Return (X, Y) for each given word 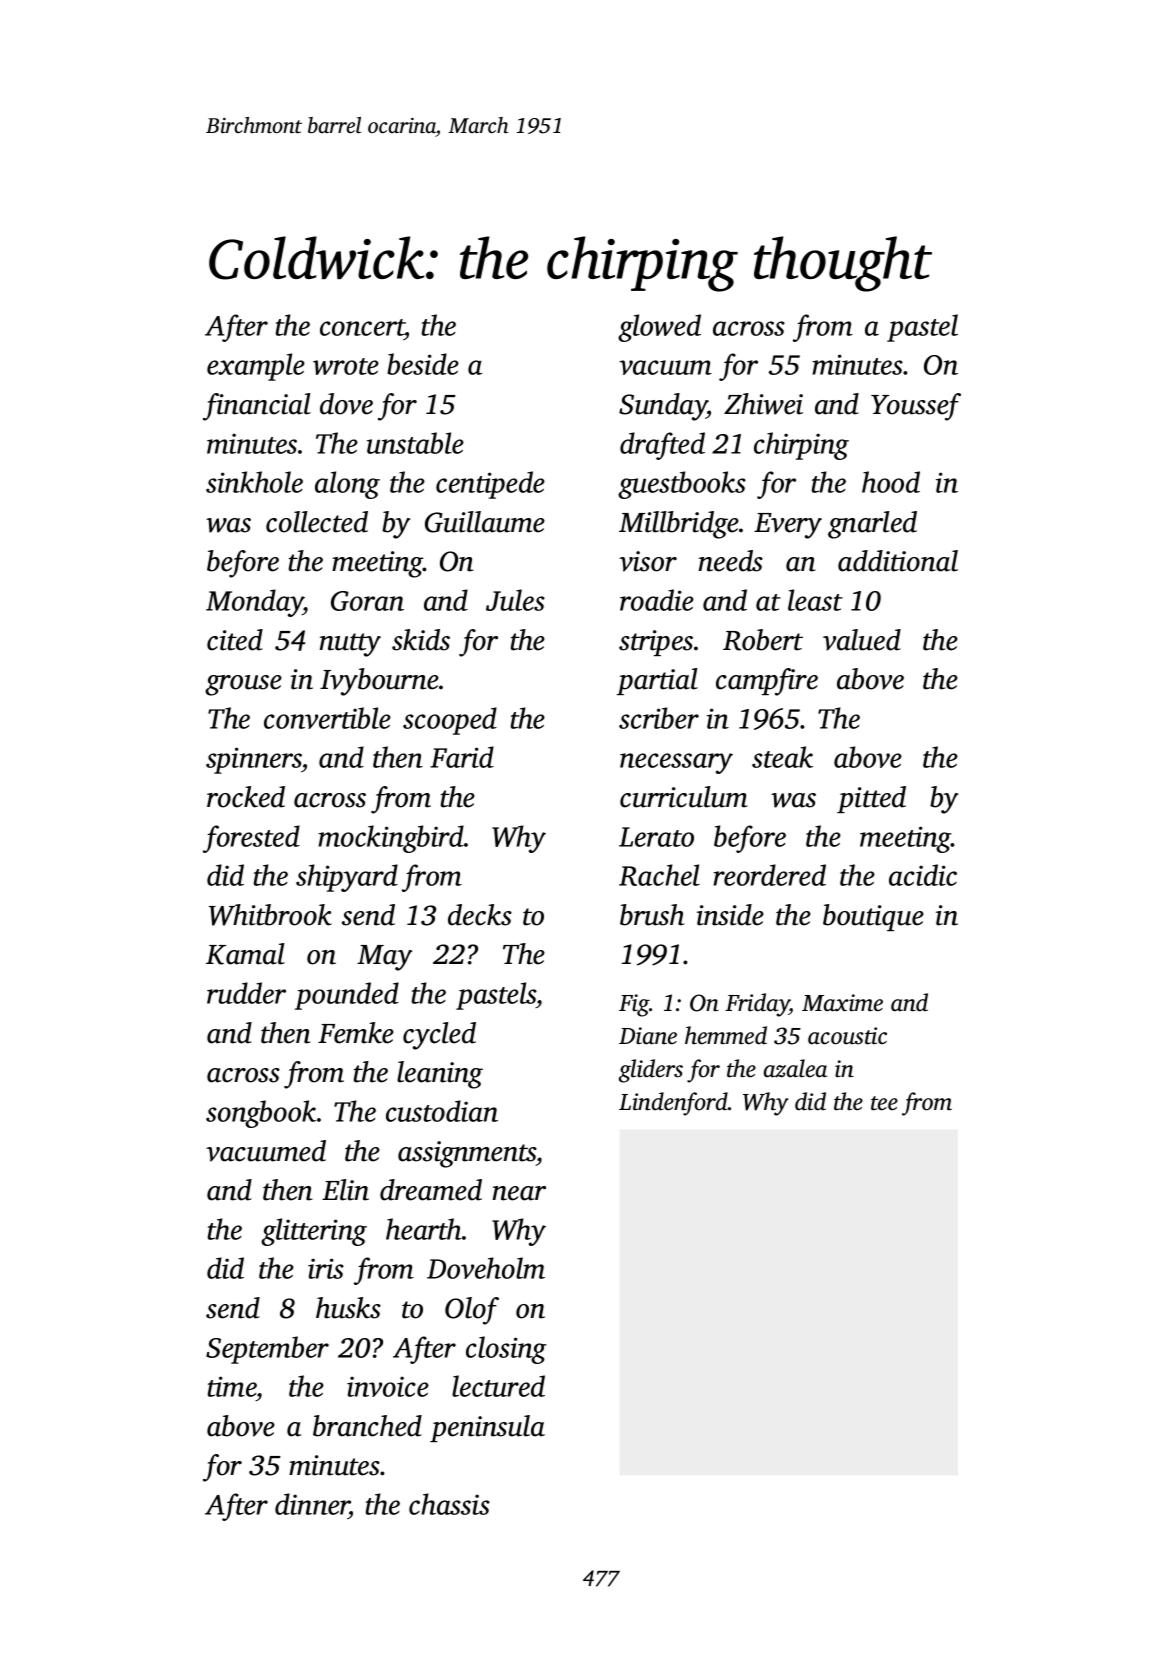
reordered (769, 875)
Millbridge (679, 525)
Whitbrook (270, 915)
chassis (449, 1504)
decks (480, 915)
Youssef (916, 407)
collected (317, 522)
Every (788, 526)
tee (884, 1103)
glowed (659, 328)
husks (348, 1308)
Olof (472, 1311)
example (256, 367)
